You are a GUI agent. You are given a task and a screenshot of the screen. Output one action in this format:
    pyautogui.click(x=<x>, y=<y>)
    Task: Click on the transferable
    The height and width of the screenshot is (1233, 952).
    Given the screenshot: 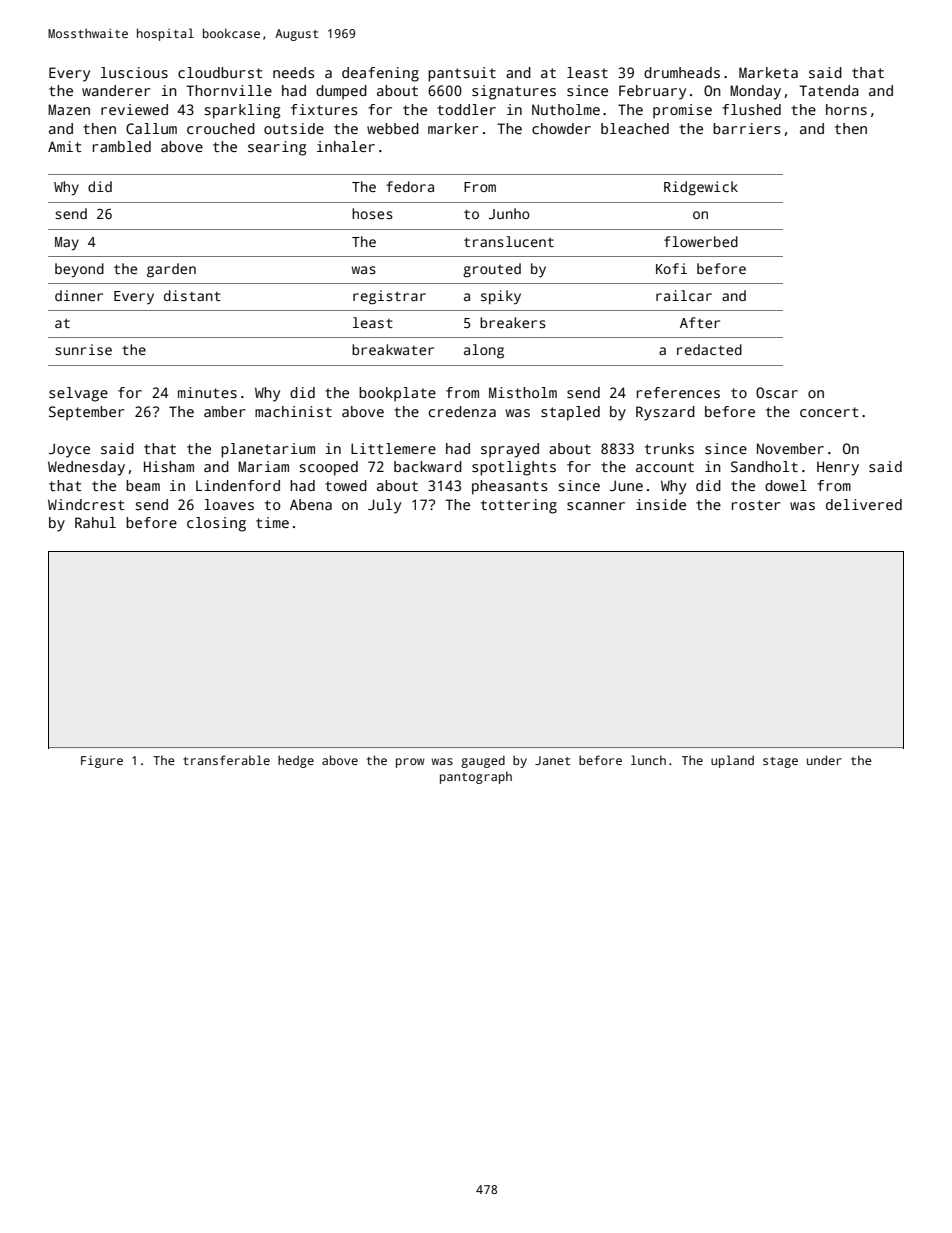 What is the action you would take?
    pyautogui.click(x=226, y=760)
